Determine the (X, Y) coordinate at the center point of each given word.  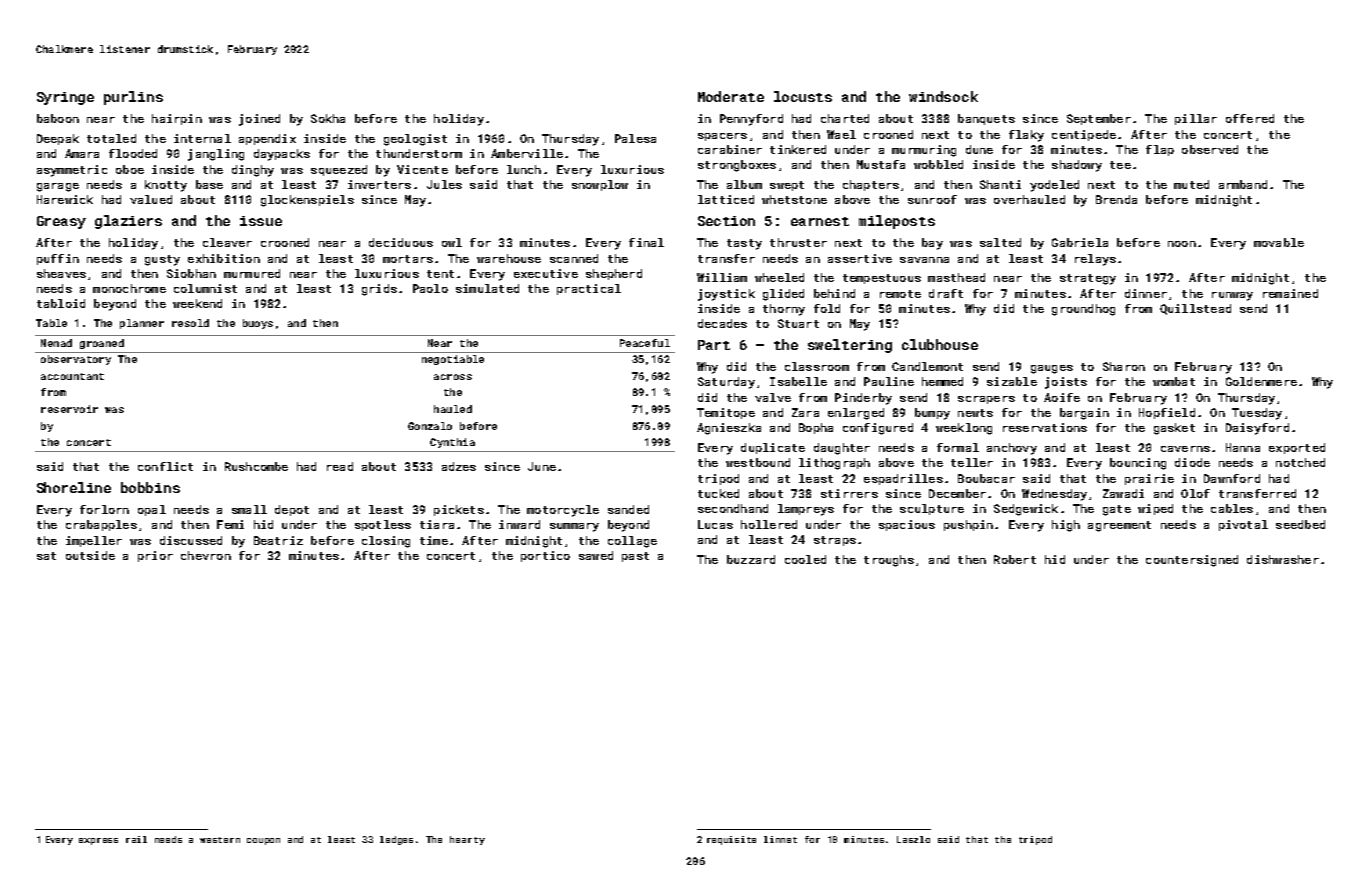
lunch (524, 169)
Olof (1195, 493)
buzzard (751, 559)
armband (1243, 184)
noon (1182, 244)
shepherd (614, 274)
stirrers (849, 493)
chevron (206, 555)
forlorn (104, 509)
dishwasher (1283, 559)
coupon (263, 841)
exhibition (224, 258)
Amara (82, 153)
